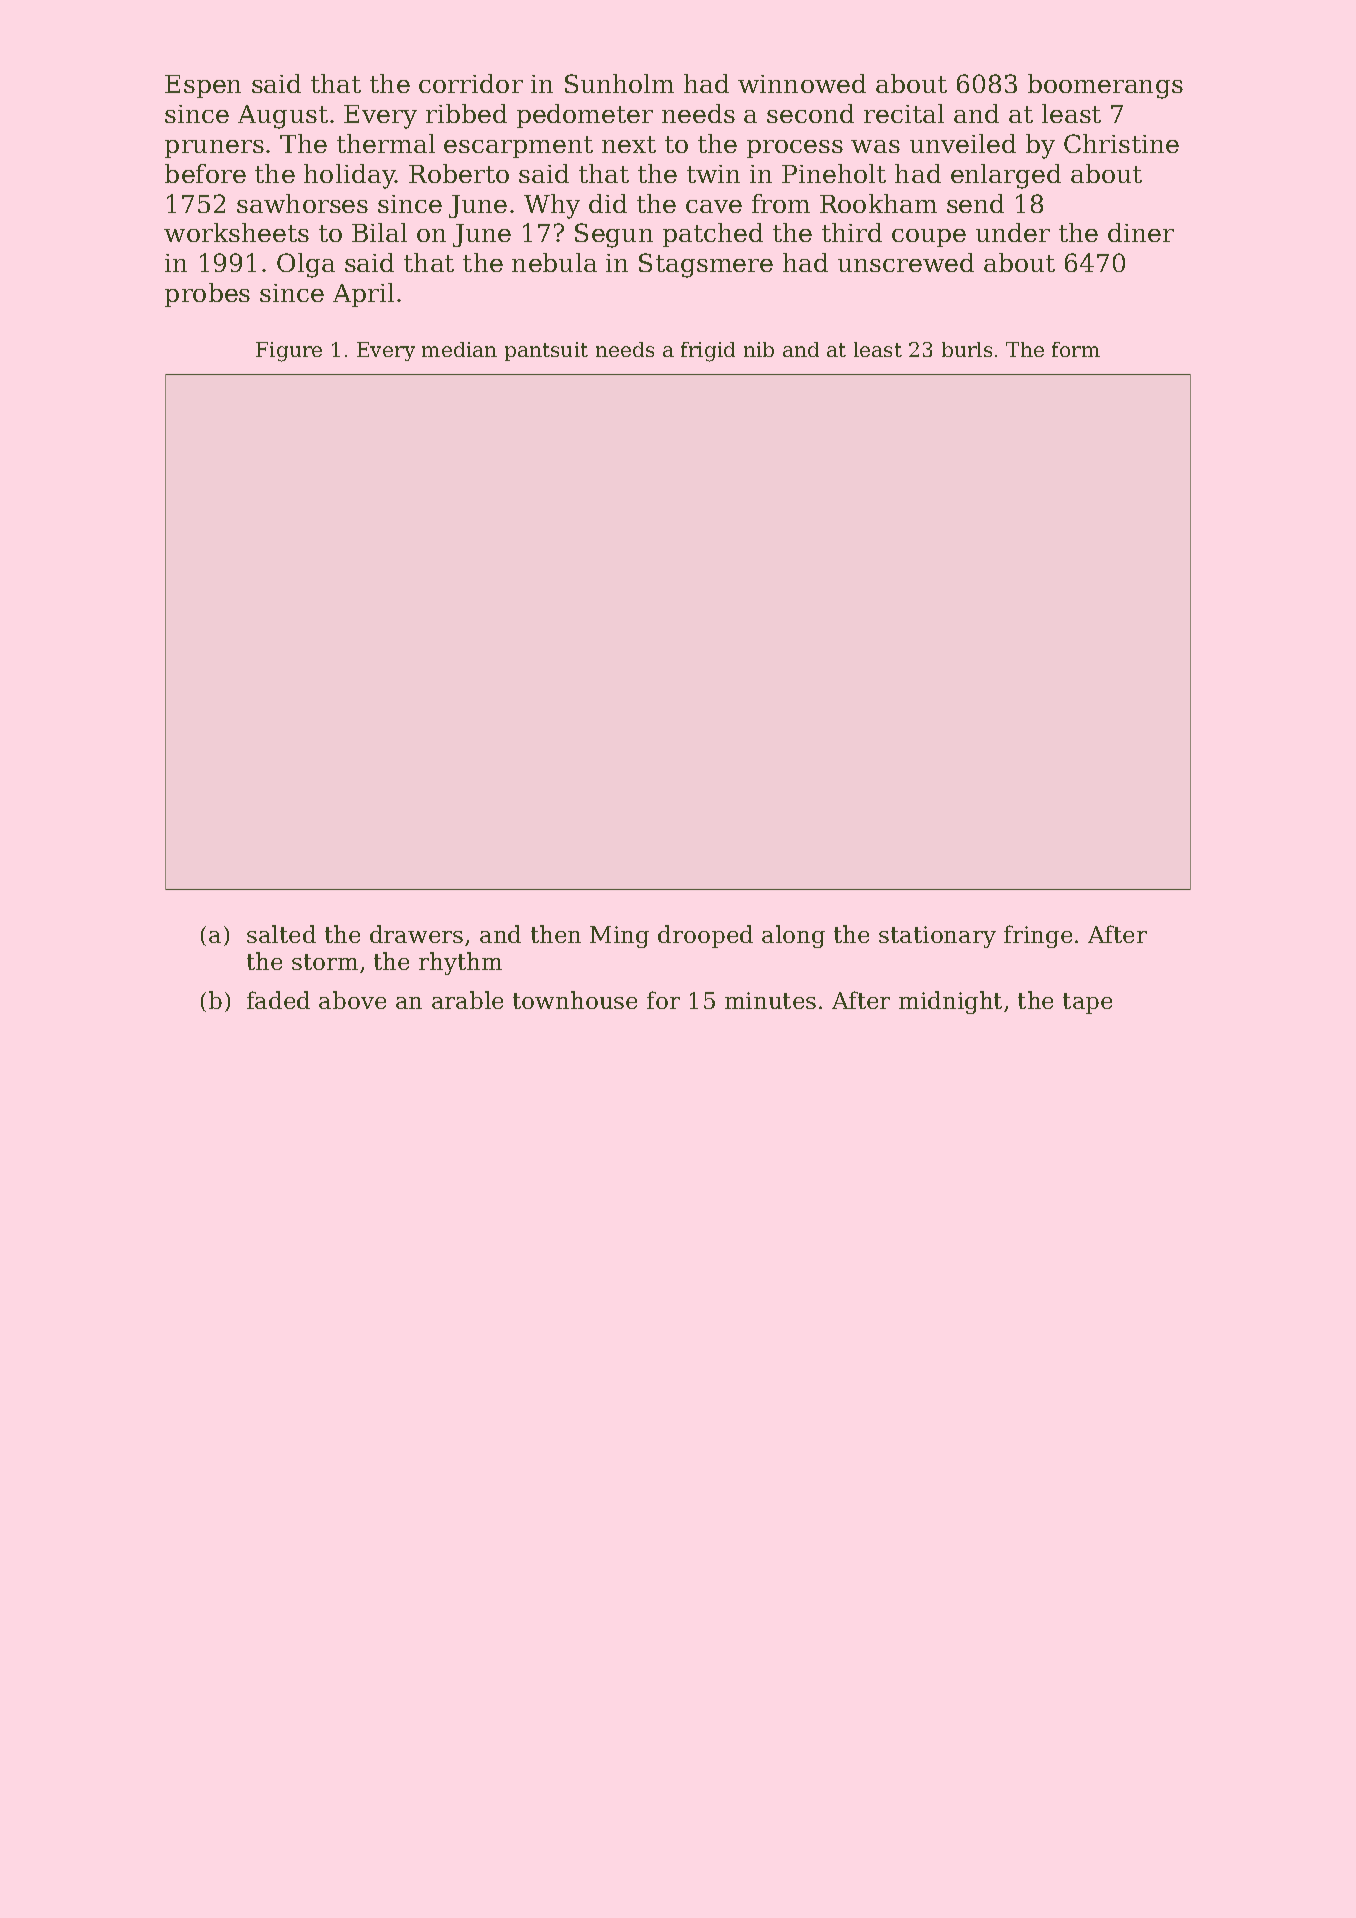 This screenshot has width=1356, height=1918. Describe the element at coordinates (556, 934) in the screenshot. I see `then` at that location.
